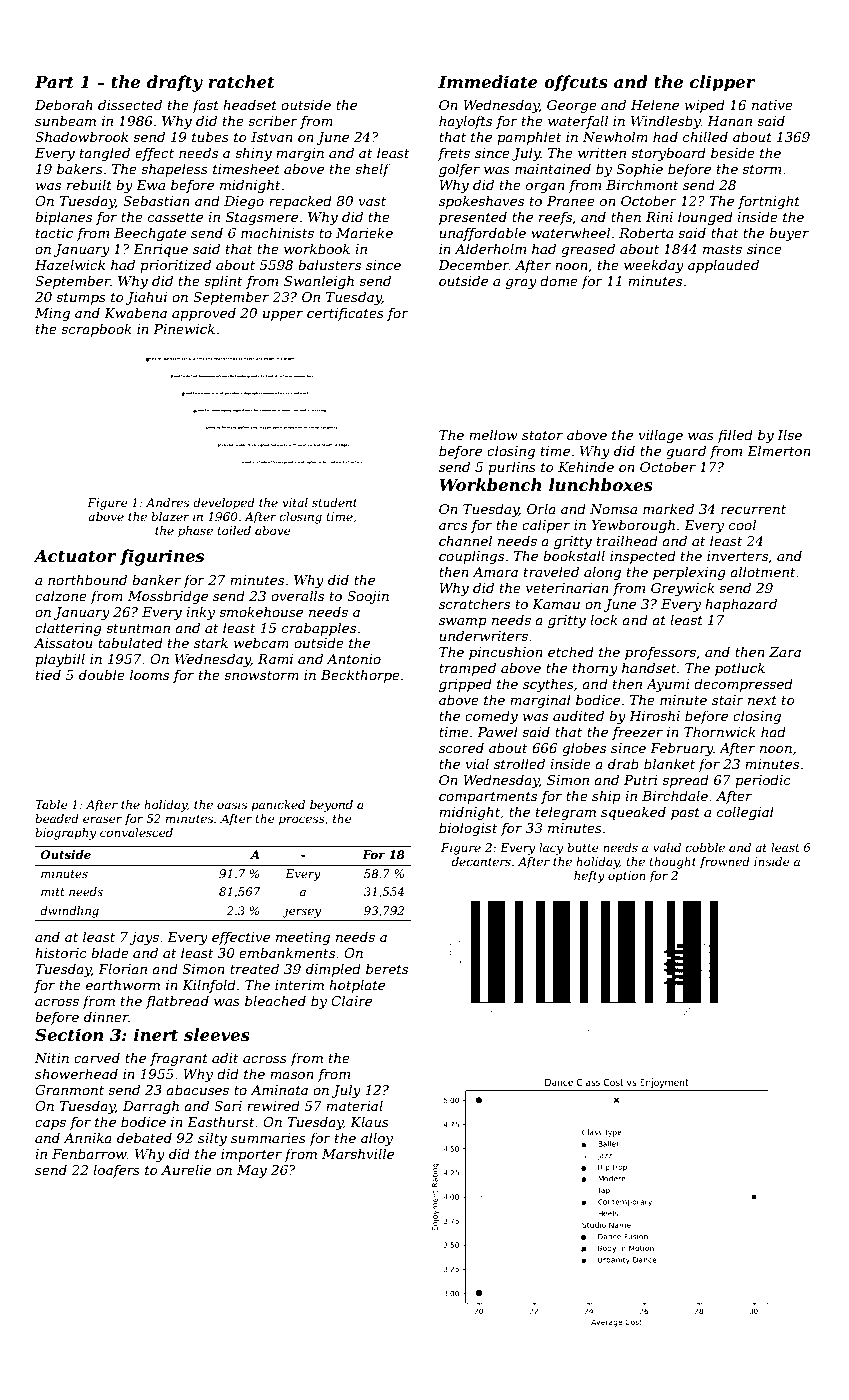 The image size is (849, 1400). What do you see at coordinates (627, 877) in the document?
I see `option` at bounding box center [627, 877].
